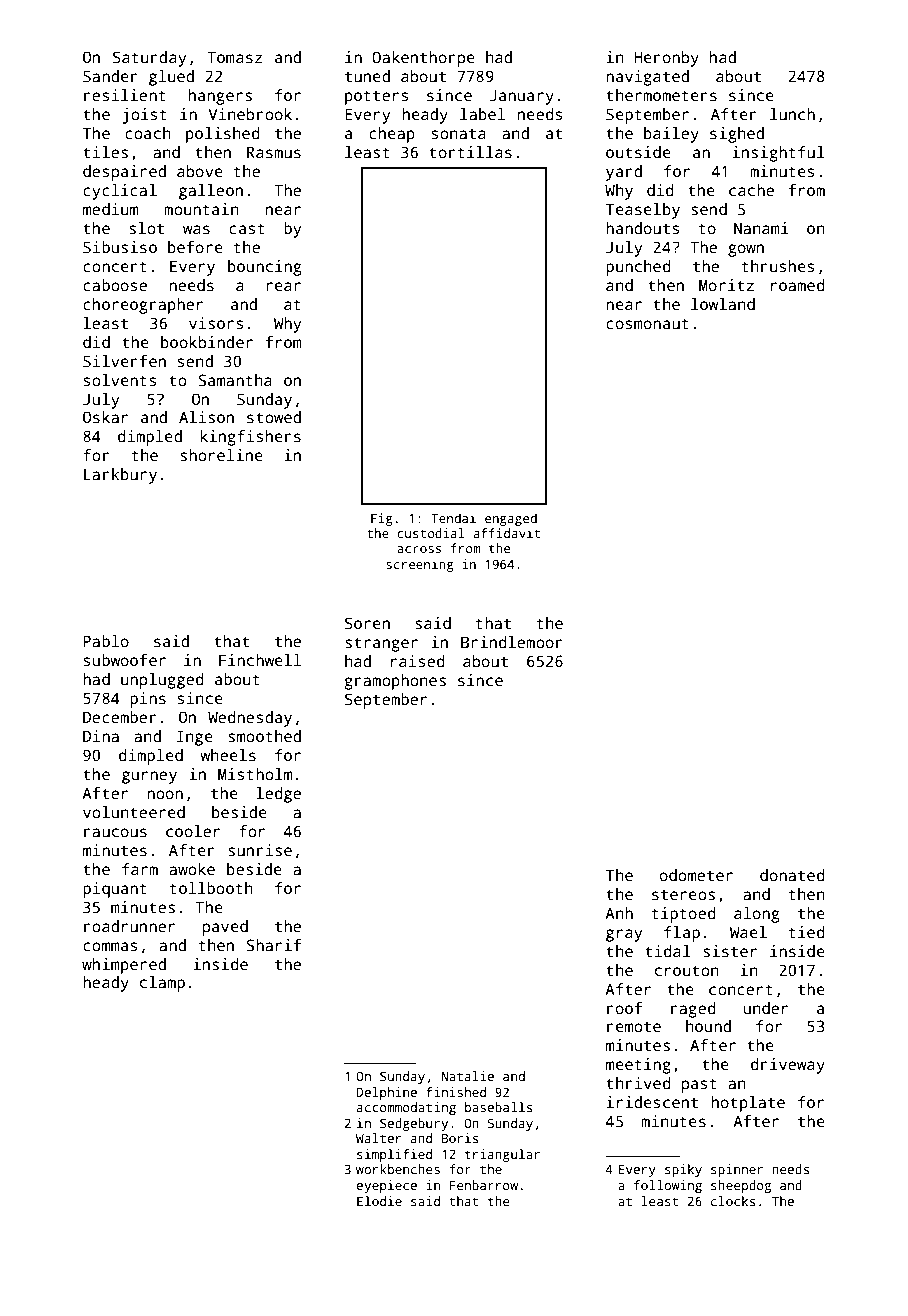  Describe the element at coordinates (459, 134) in the screenshot. I see `sonata` at that location.
